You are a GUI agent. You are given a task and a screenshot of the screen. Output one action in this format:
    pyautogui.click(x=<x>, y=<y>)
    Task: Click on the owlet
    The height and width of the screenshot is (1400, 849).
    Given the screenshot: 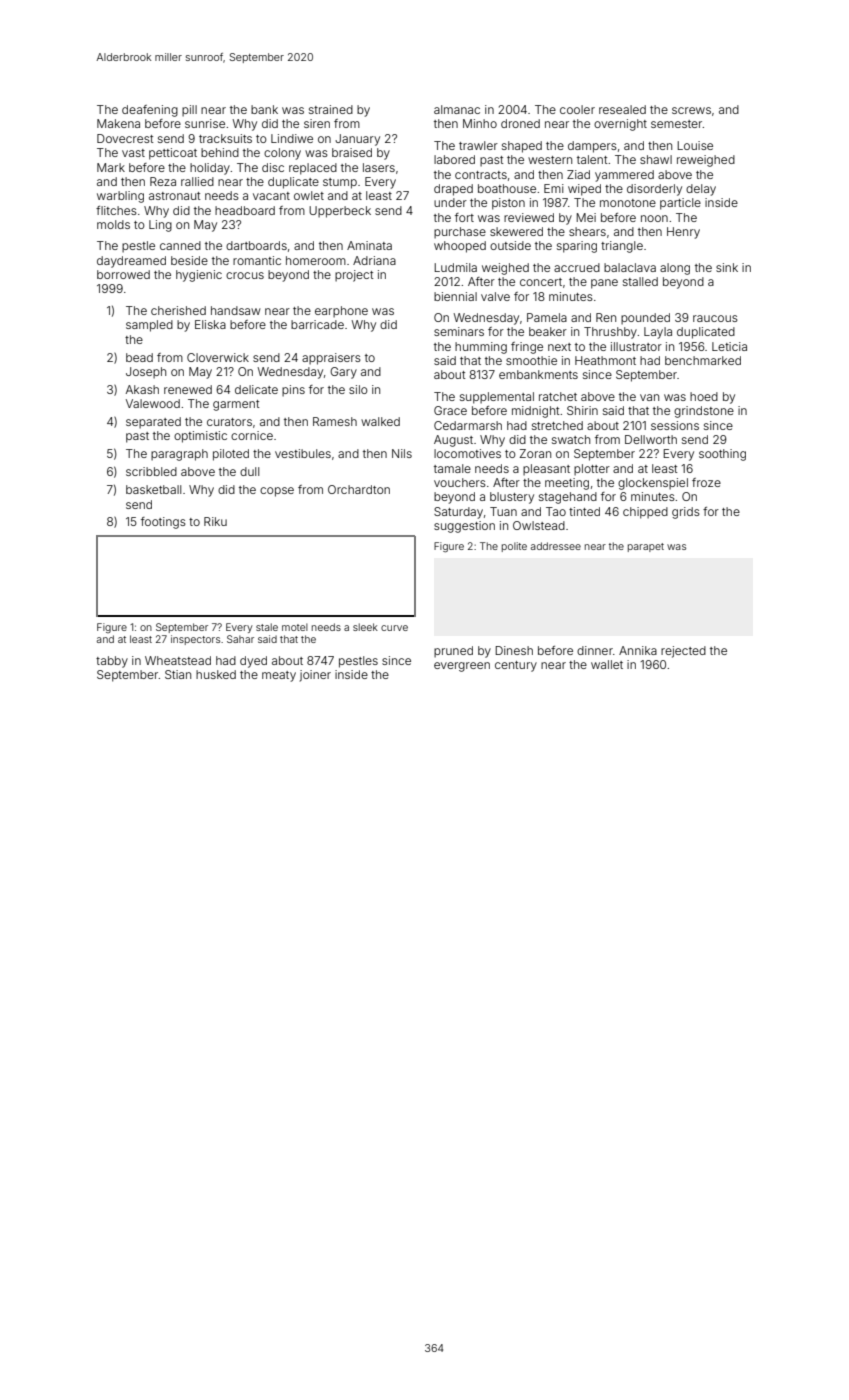 What is the action you would take?
    pyautogui.click(x=309, y=195)
